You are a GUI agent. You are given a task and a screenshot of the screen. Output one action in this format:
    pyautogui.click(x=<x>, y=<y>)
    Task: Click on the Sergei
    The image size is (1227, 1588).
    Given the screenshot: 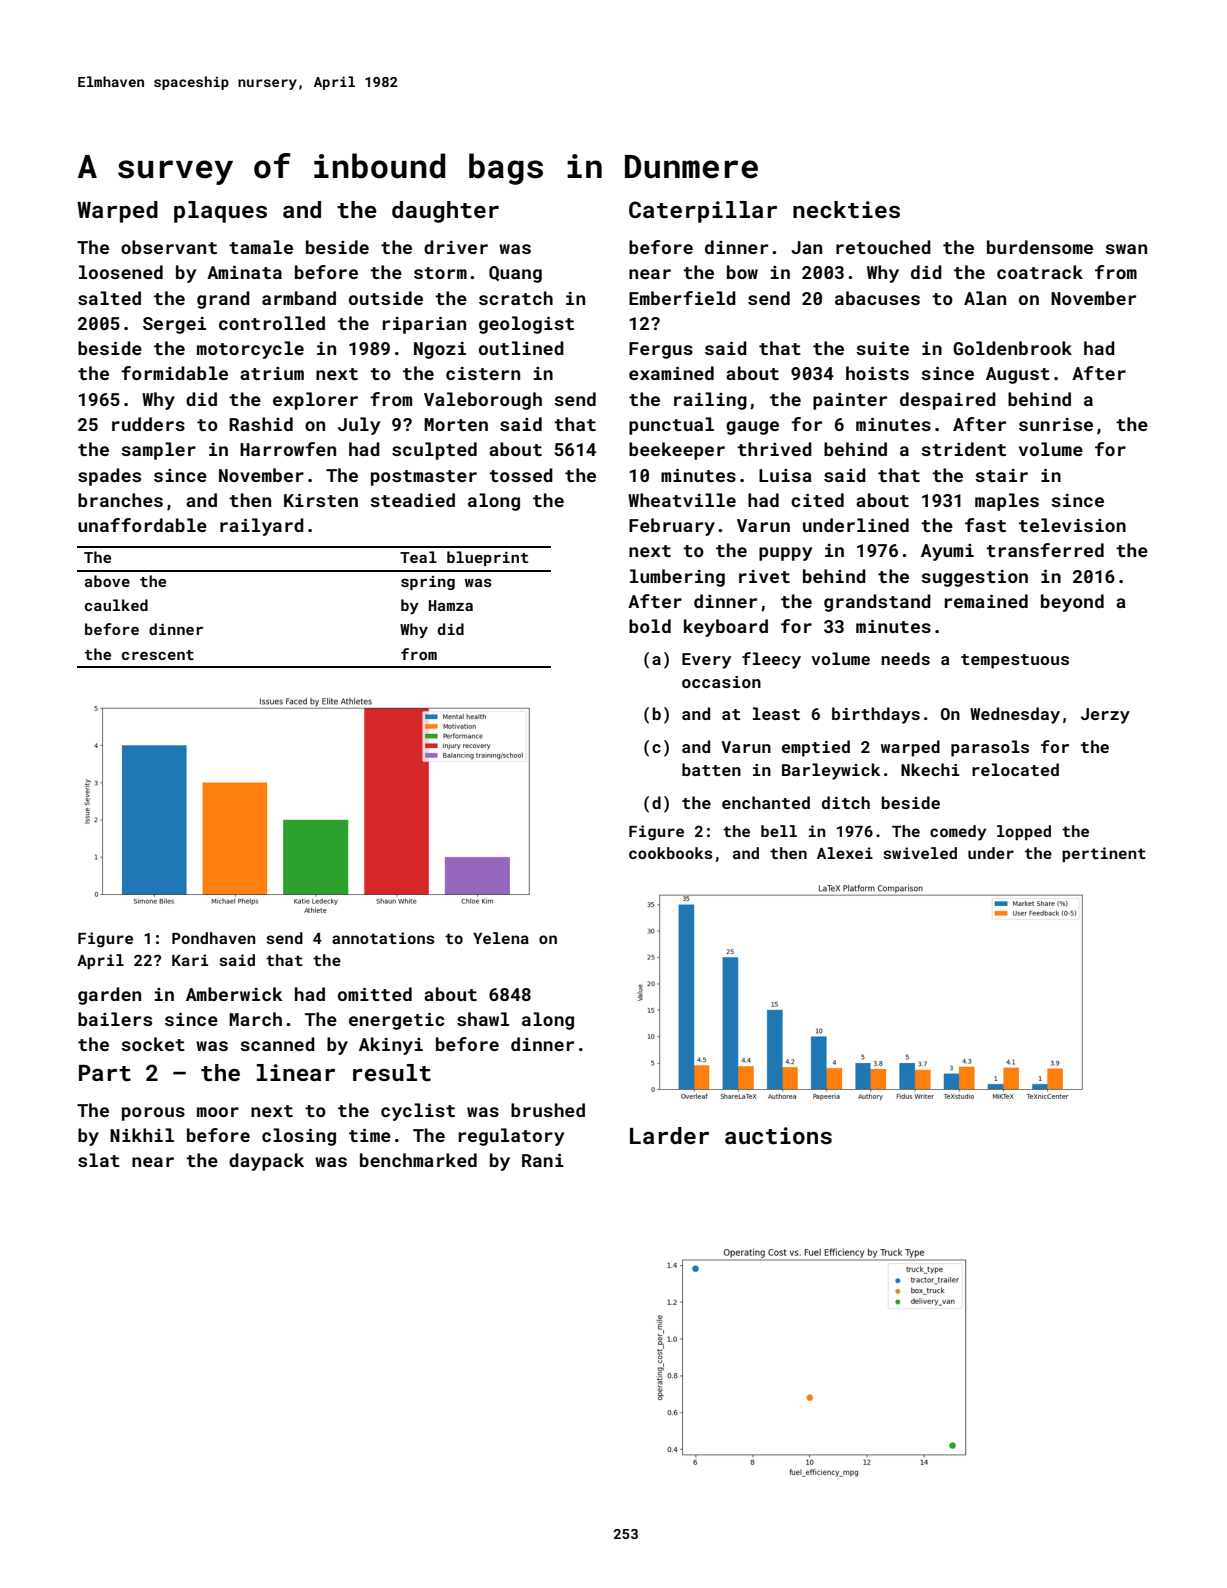 What is the action you would take?
    pyautogui.click(x=174, y=325)
